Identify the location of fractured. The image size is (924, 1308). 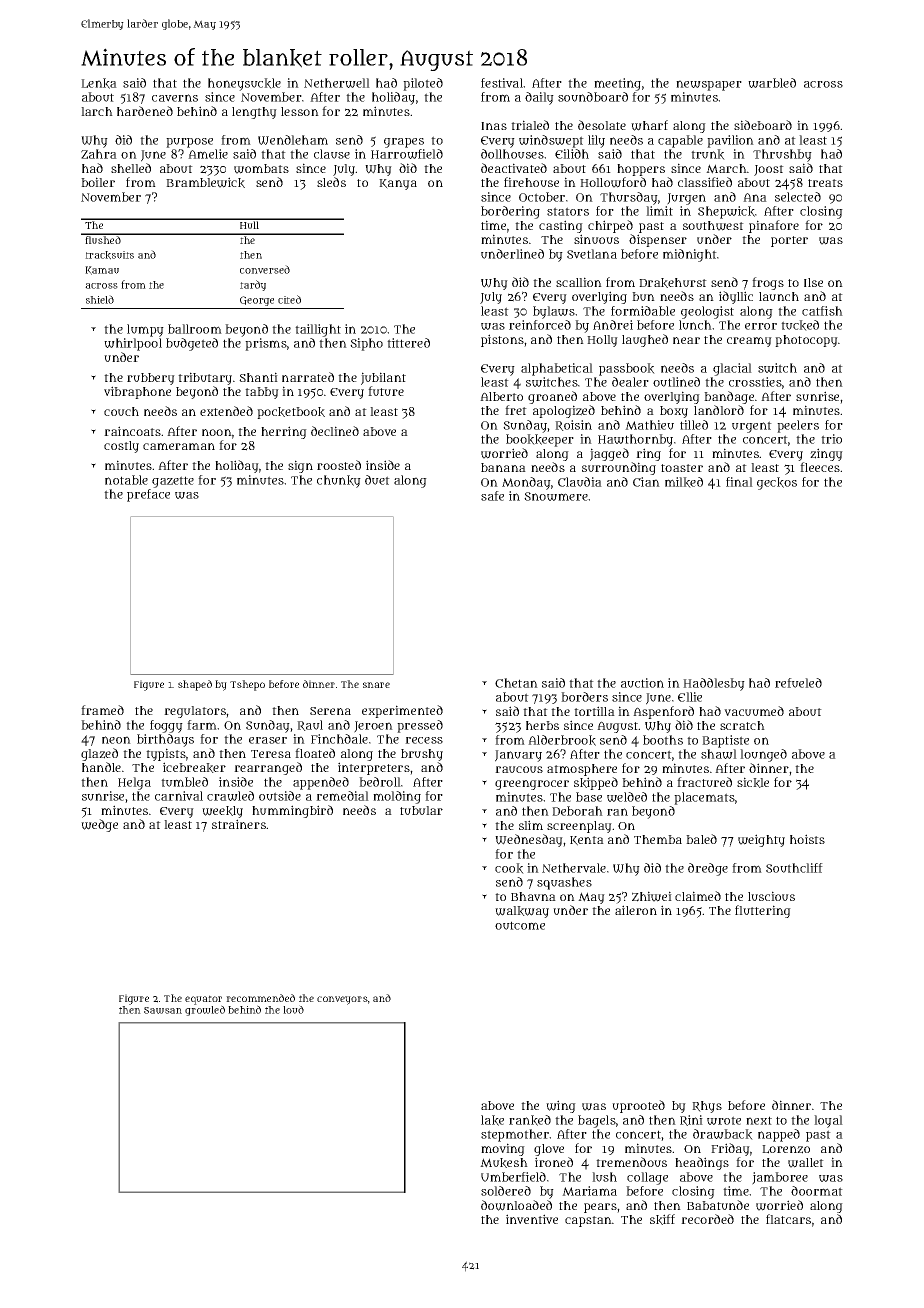
(704, 782).
